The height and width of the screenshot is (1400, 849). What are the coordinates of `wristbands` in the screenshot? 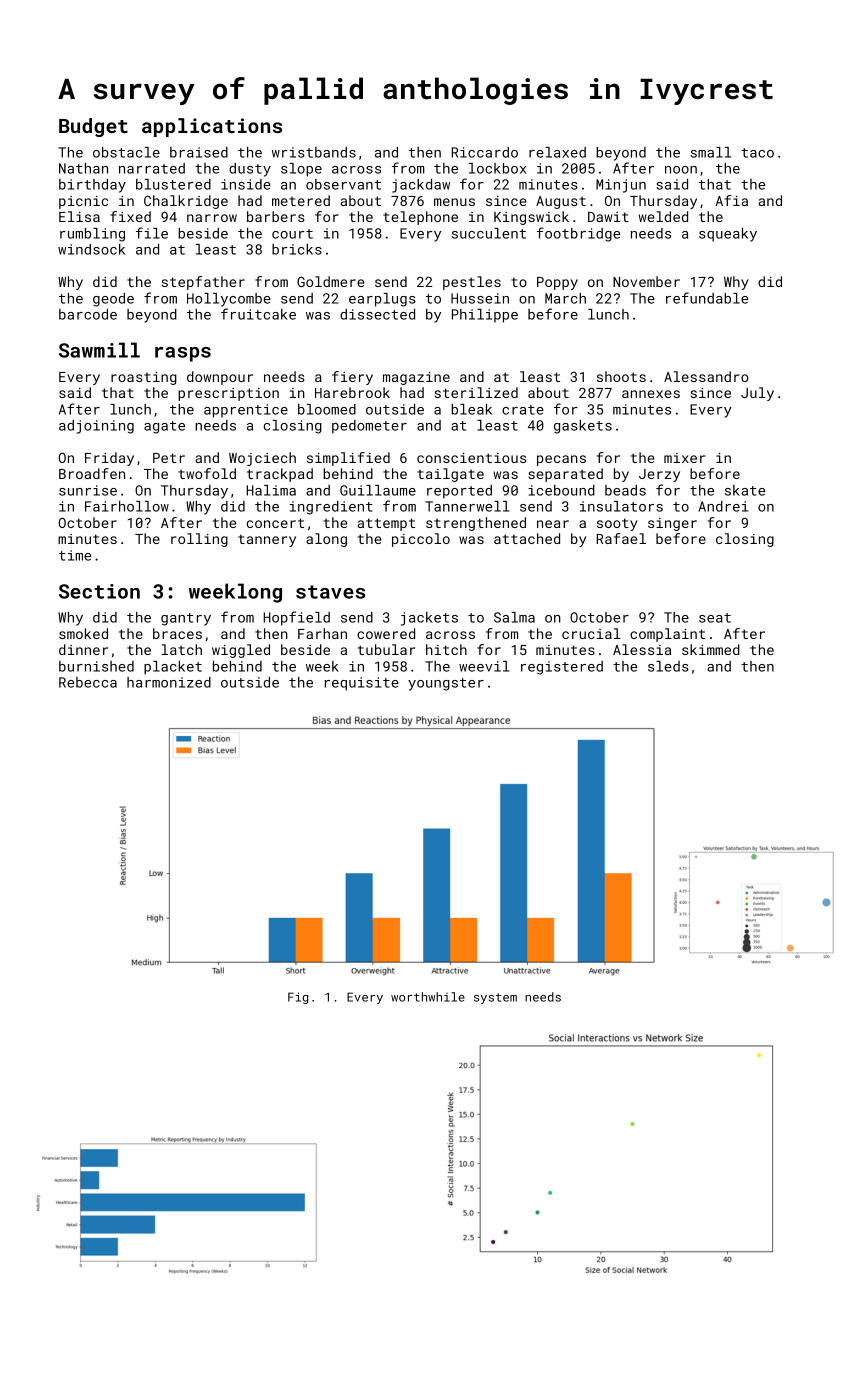 It's located at (314, 152).
